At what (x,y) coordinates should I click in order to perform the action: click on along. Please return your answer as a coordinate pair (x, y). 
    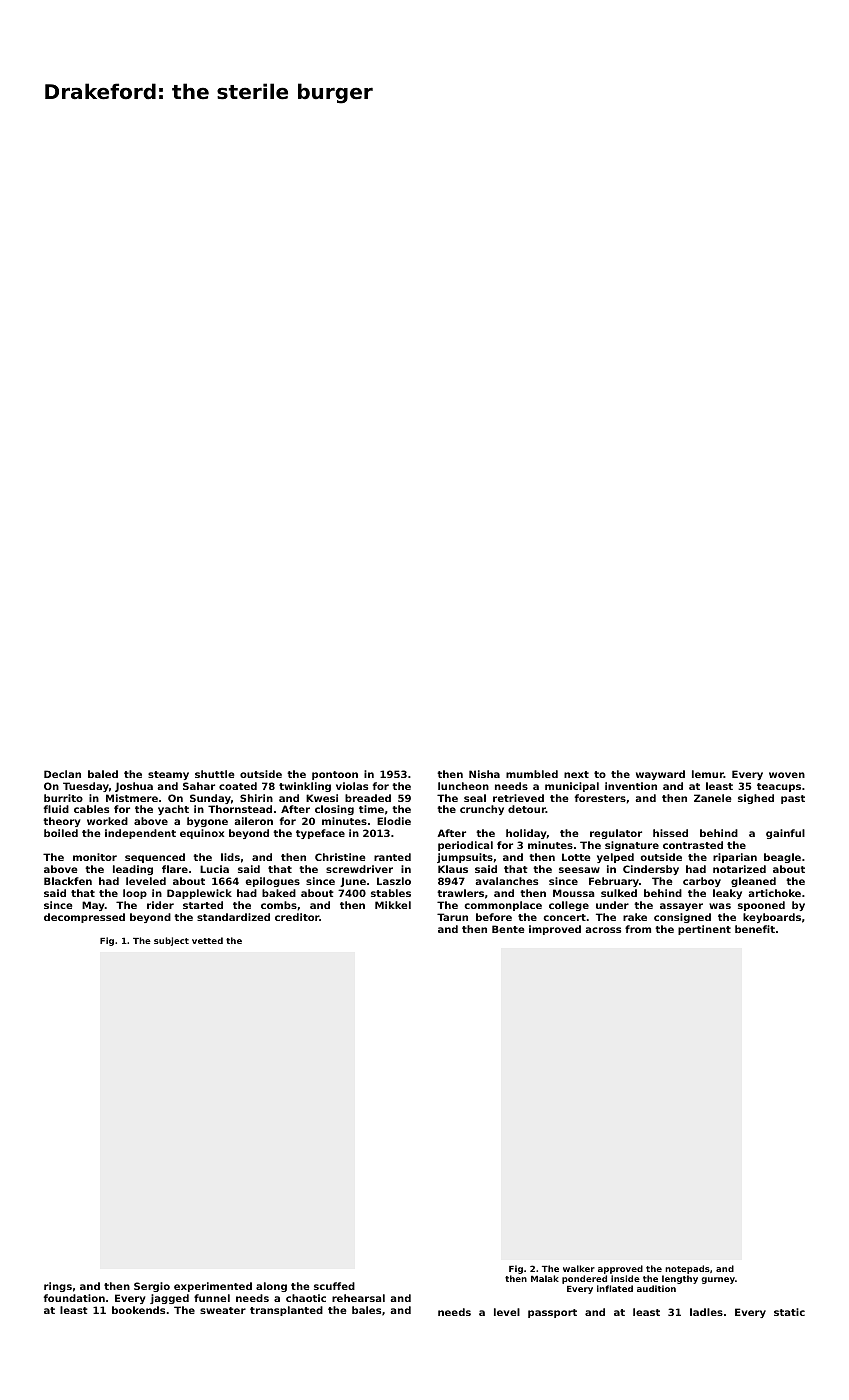
    Looking at the image, I should click on (271, 1287).
